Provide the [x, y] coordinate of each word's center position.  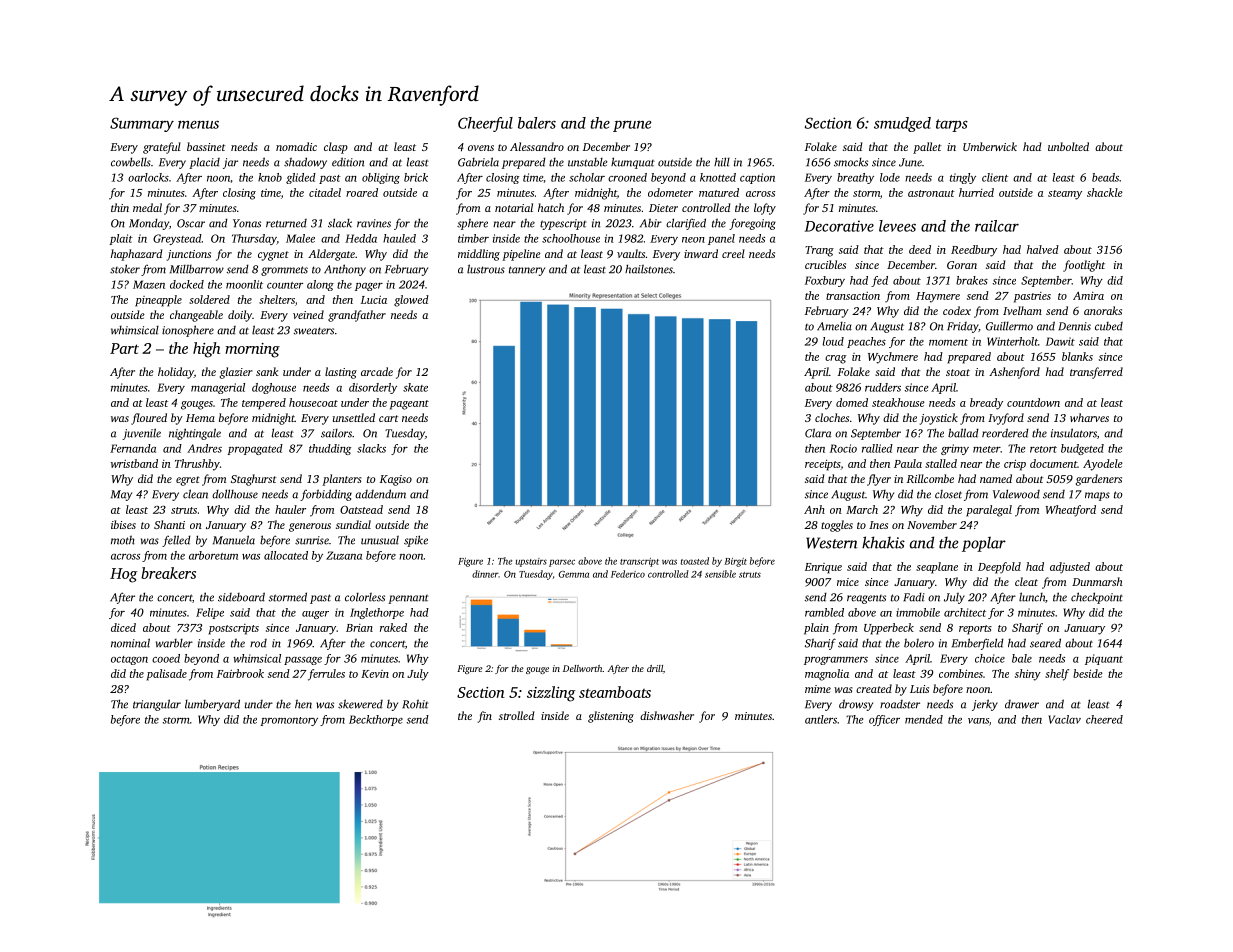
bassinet [206, 146]
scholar [587, 177]
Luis [919, 689]
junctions [189, 255]
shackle [1105, 192]
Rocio [843, 448]
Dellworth [582, 668]
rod [258, 643]
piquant [1104, 659]
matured [719, 192]
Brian [359, 628]
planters [342, 480]
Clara [818, 433]
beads [1105, 177]
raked [393, 627]
